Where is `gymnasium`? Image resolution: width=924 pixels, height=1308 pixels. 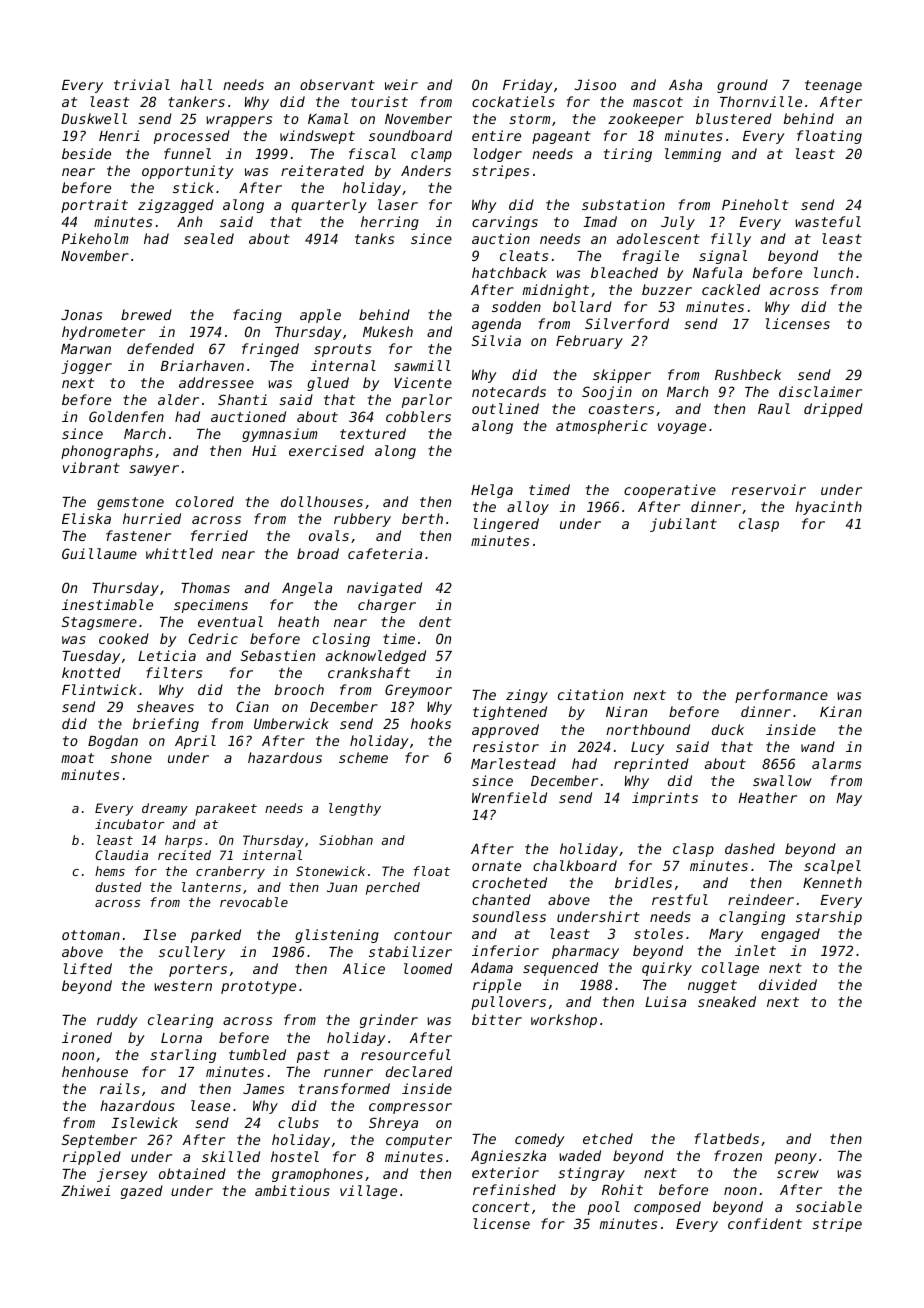 gymnasium is located at coordinates (279, 435).
